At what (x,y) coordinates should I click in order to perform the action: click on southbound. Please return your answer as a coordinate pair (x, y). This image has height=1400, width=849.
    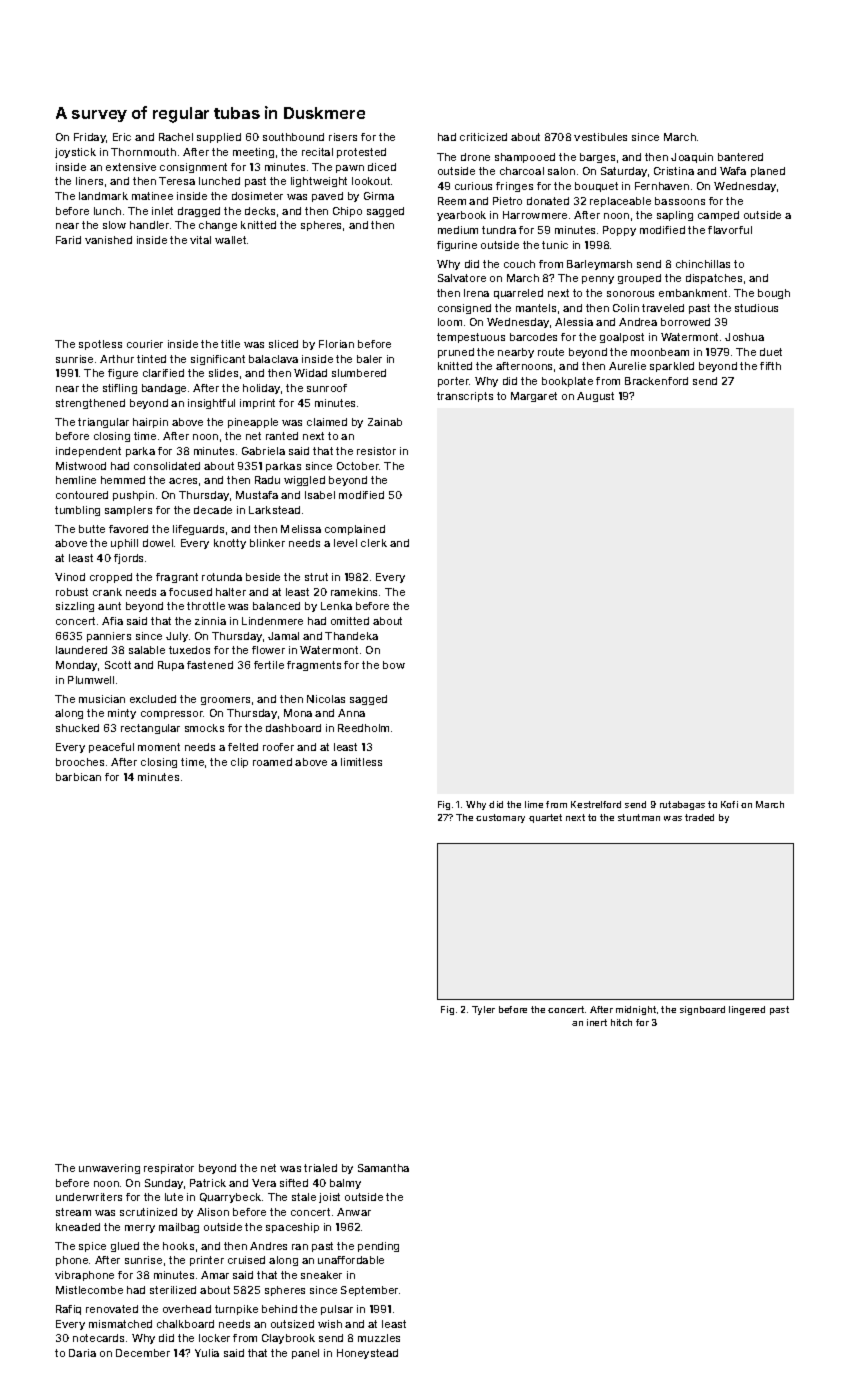
    Looking at the image, I should click on (293, 137).
